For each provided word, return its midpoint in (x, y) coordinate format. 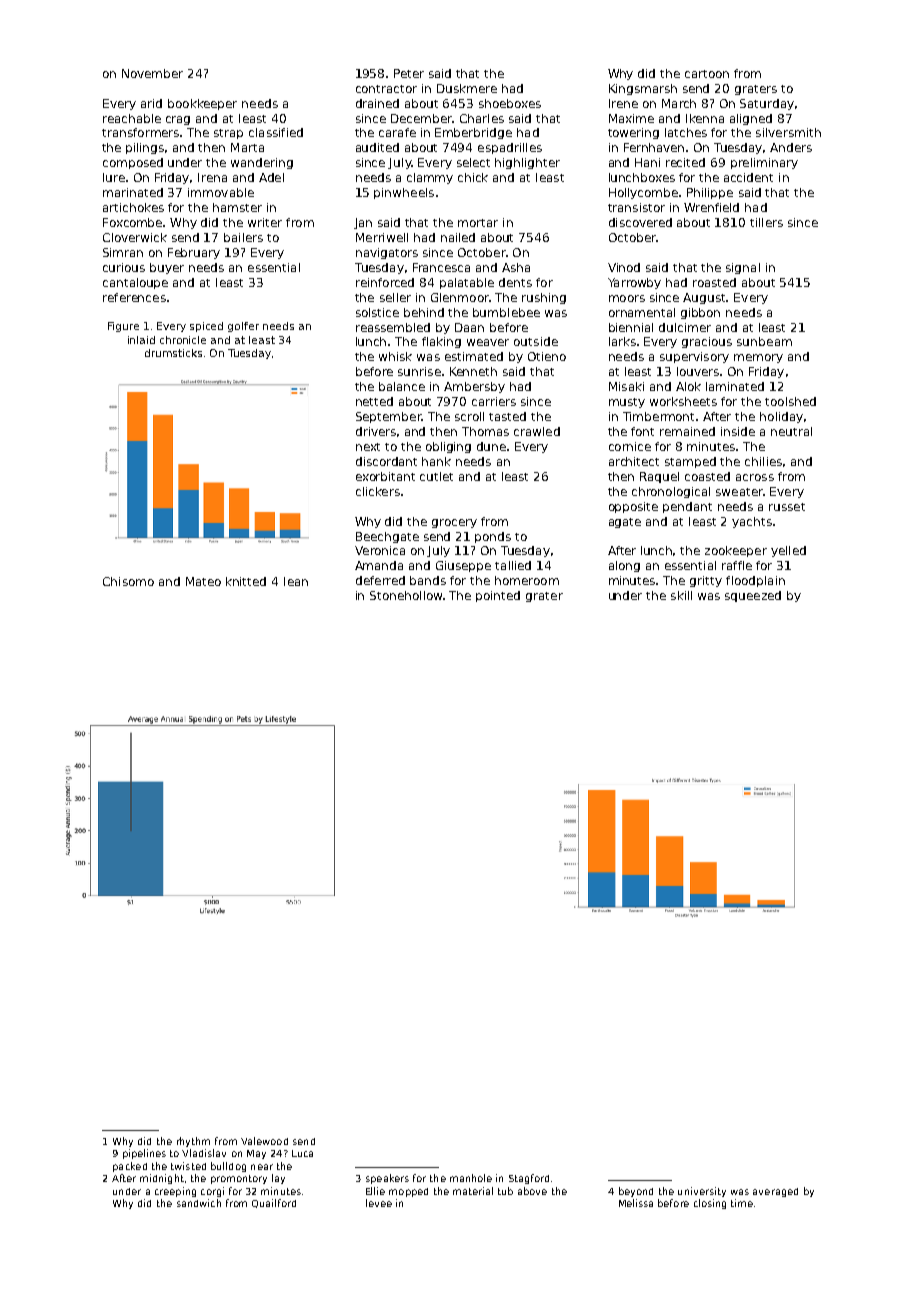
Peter (409, 73)
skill (681, 595)
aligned (751, 119)
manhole (471, 1178)
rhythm (193, 1142)
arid (151, 103)
